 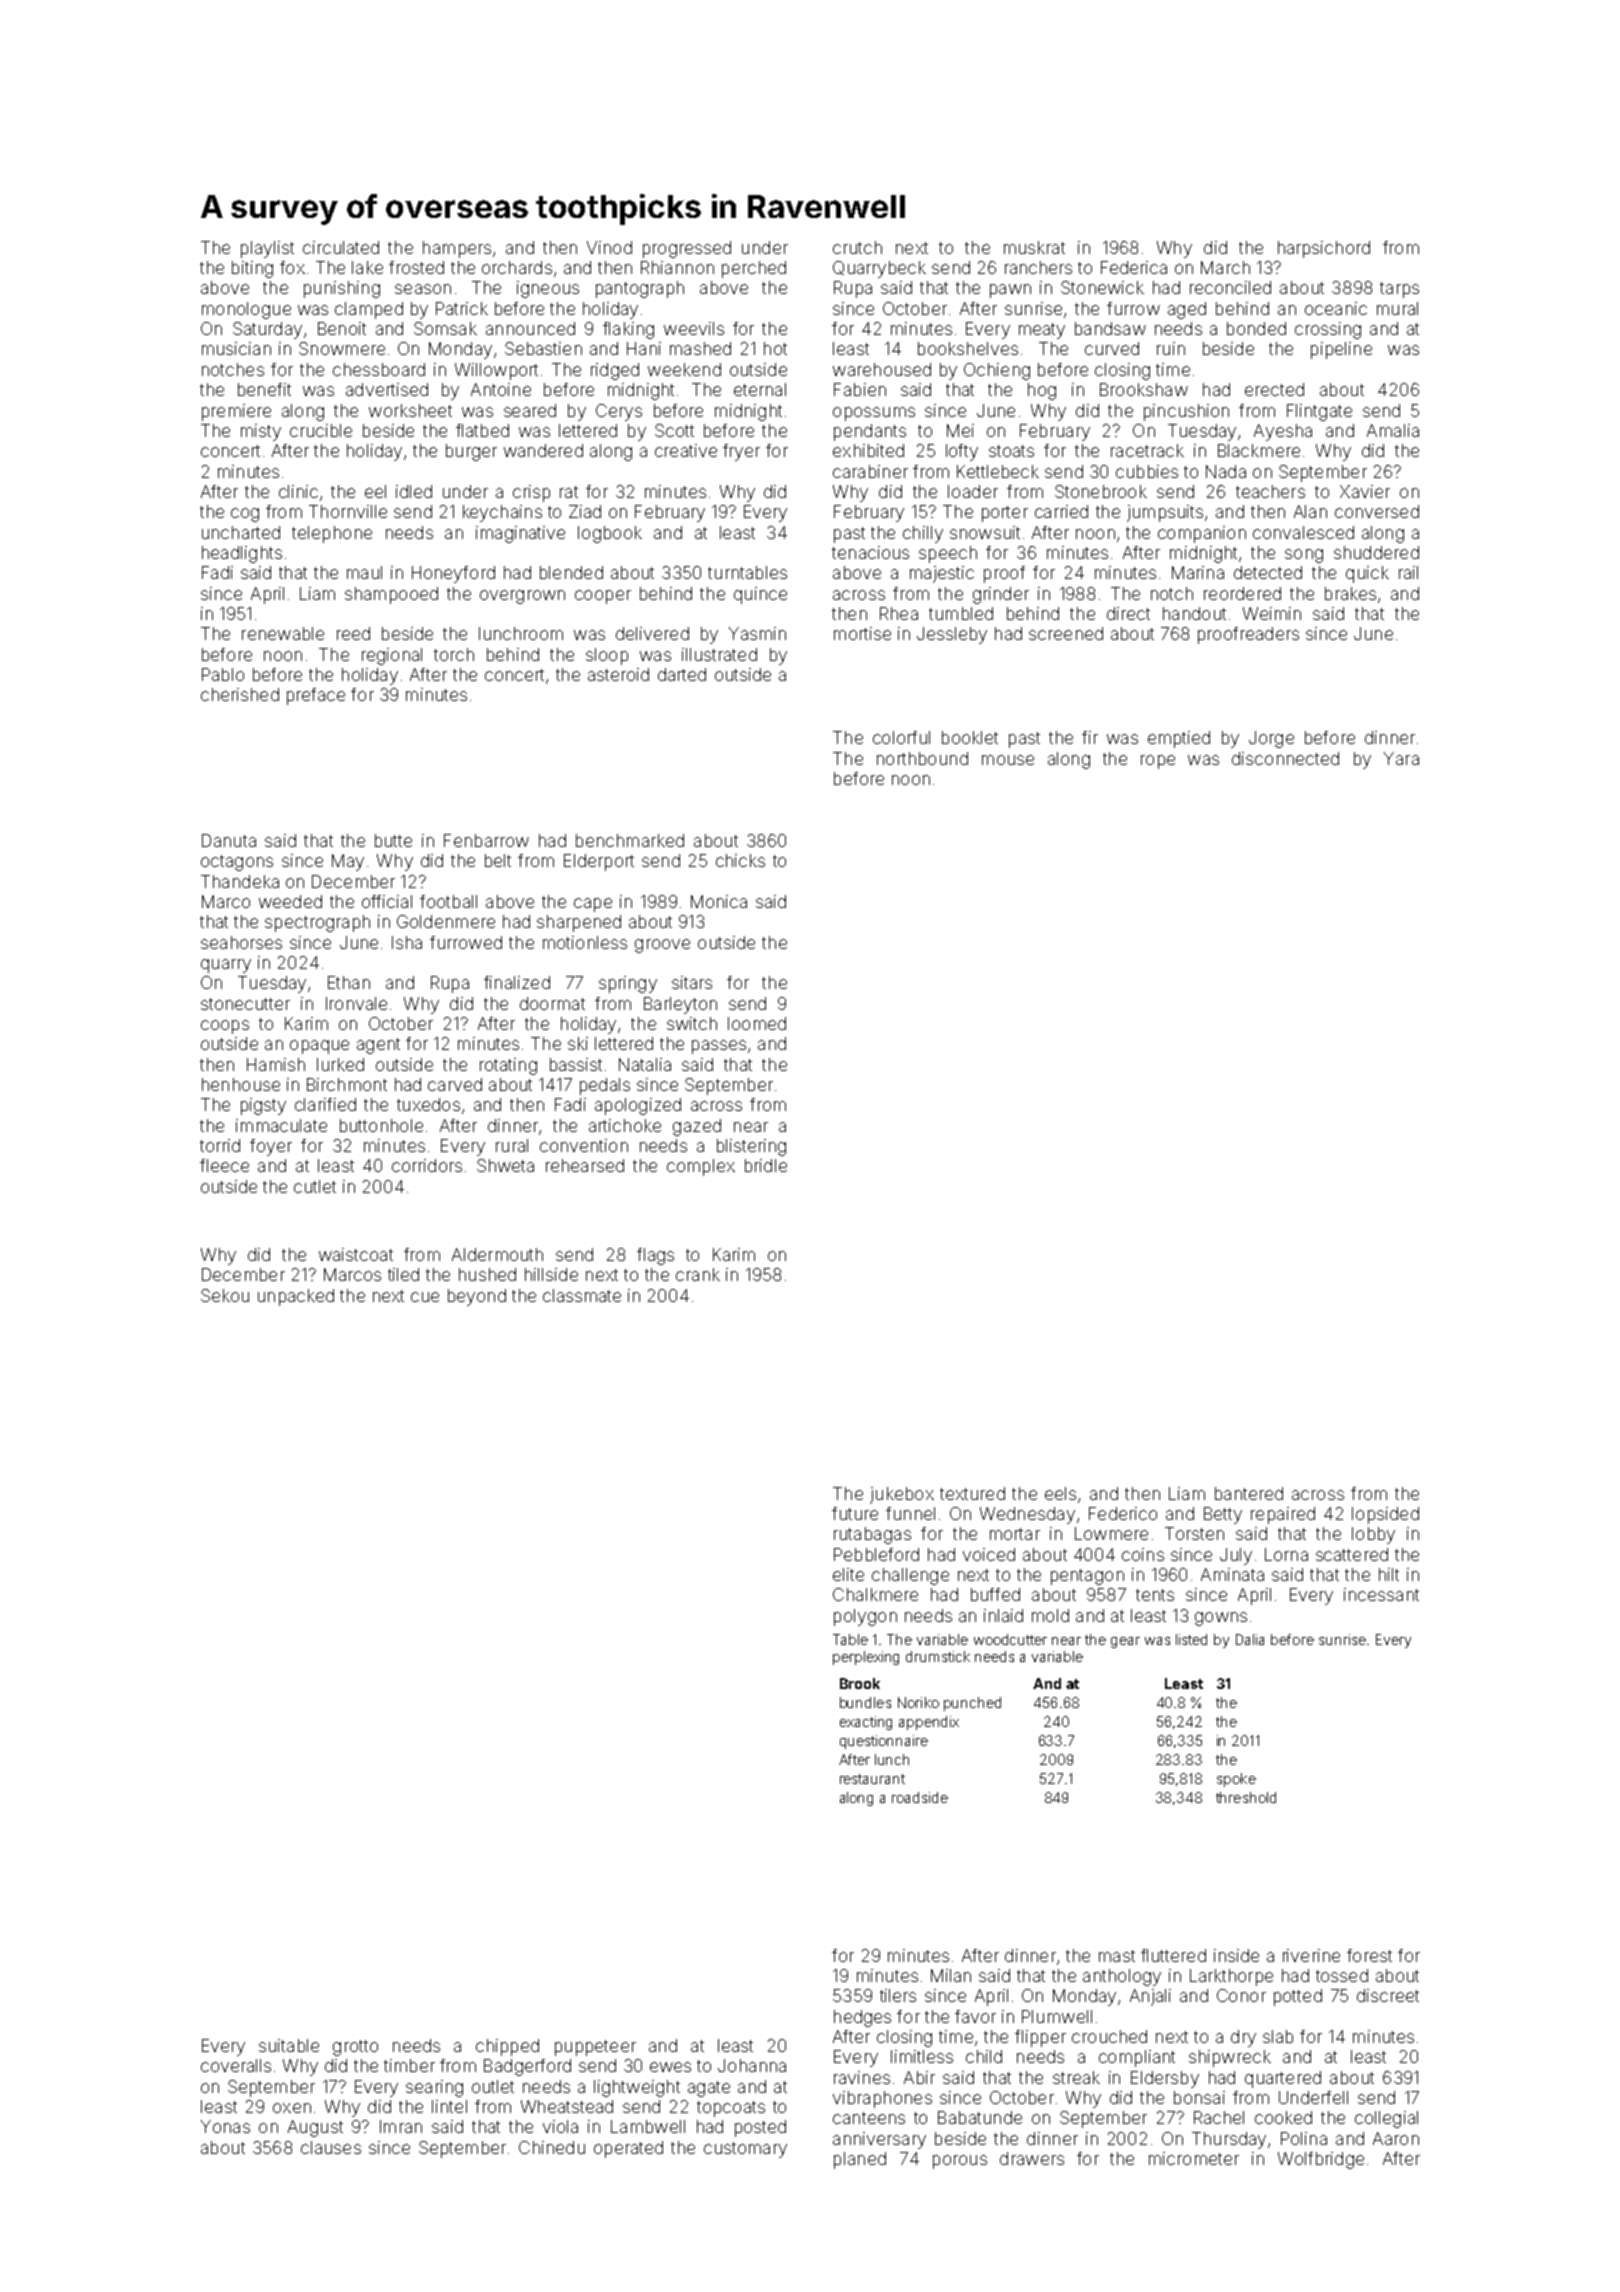 What do you see at coordinates (1399, 290) in the screenshot?
I see `tarps` at bounding box center [1399, 290].
